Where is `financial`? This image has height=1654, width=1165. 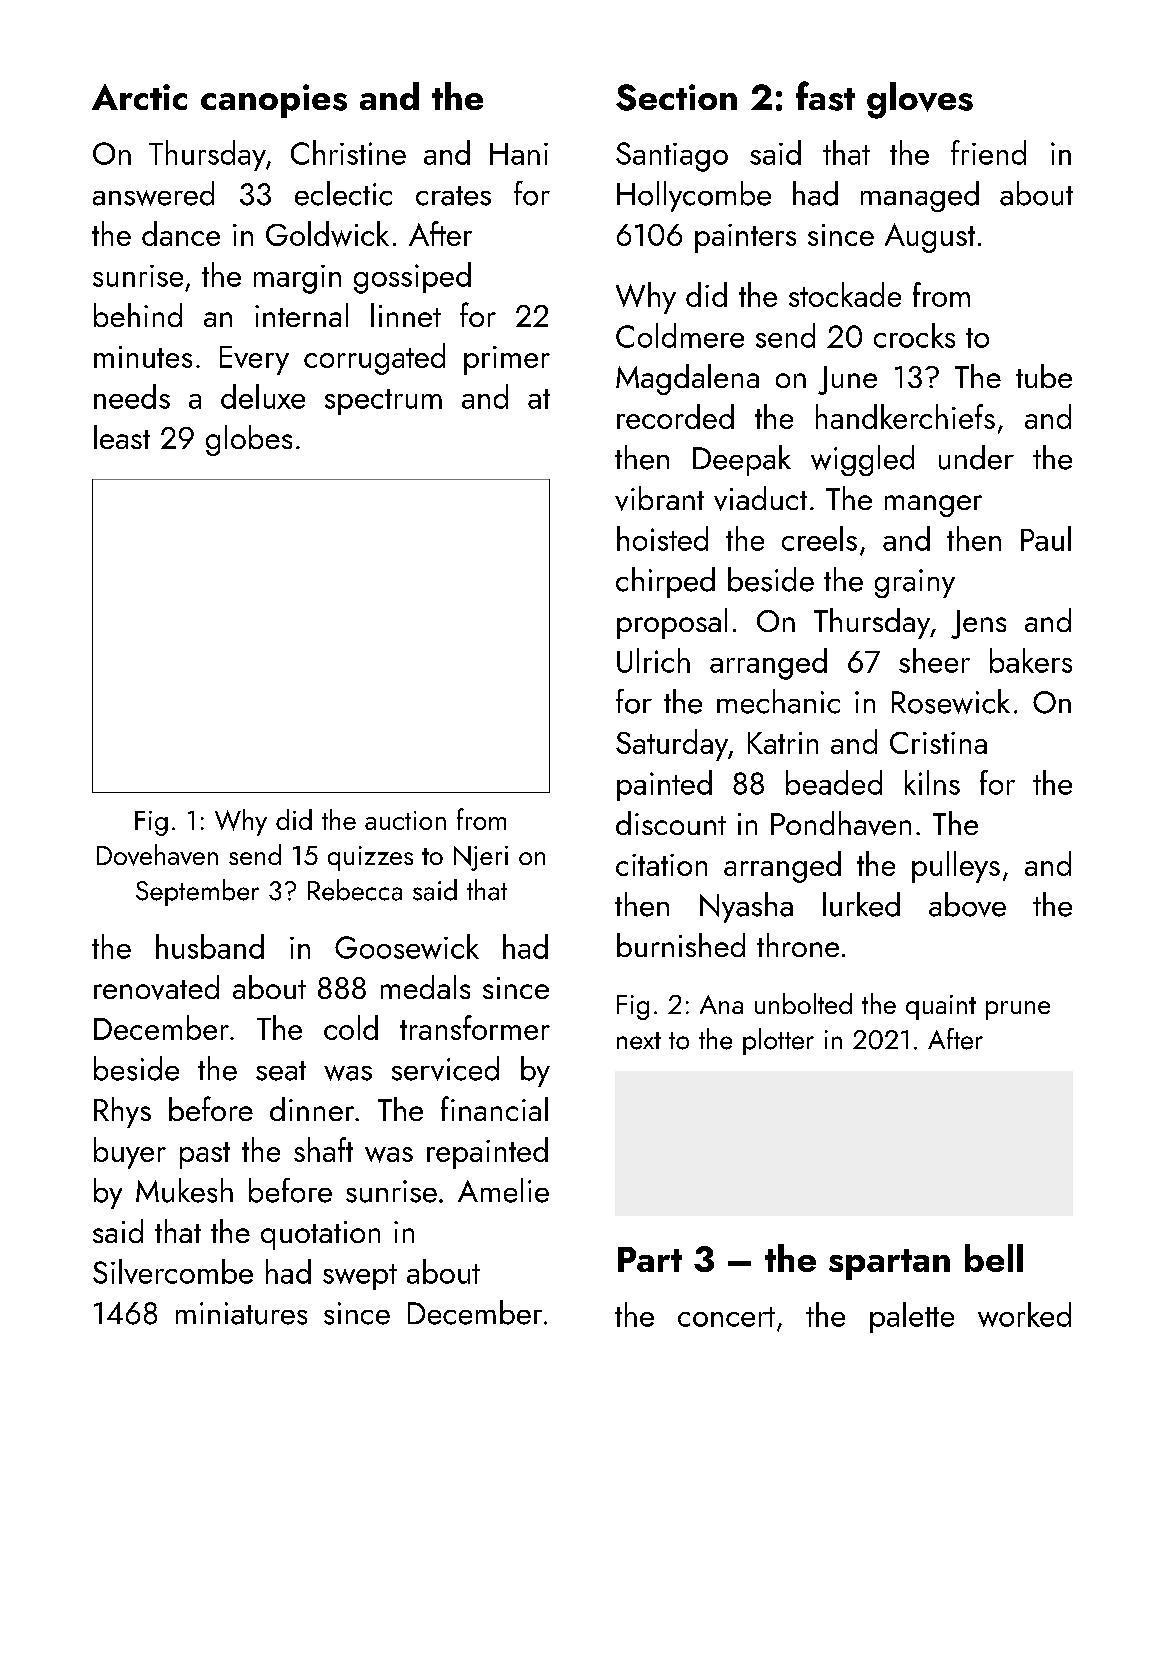 financial is located at coordinates (494, 1108).
